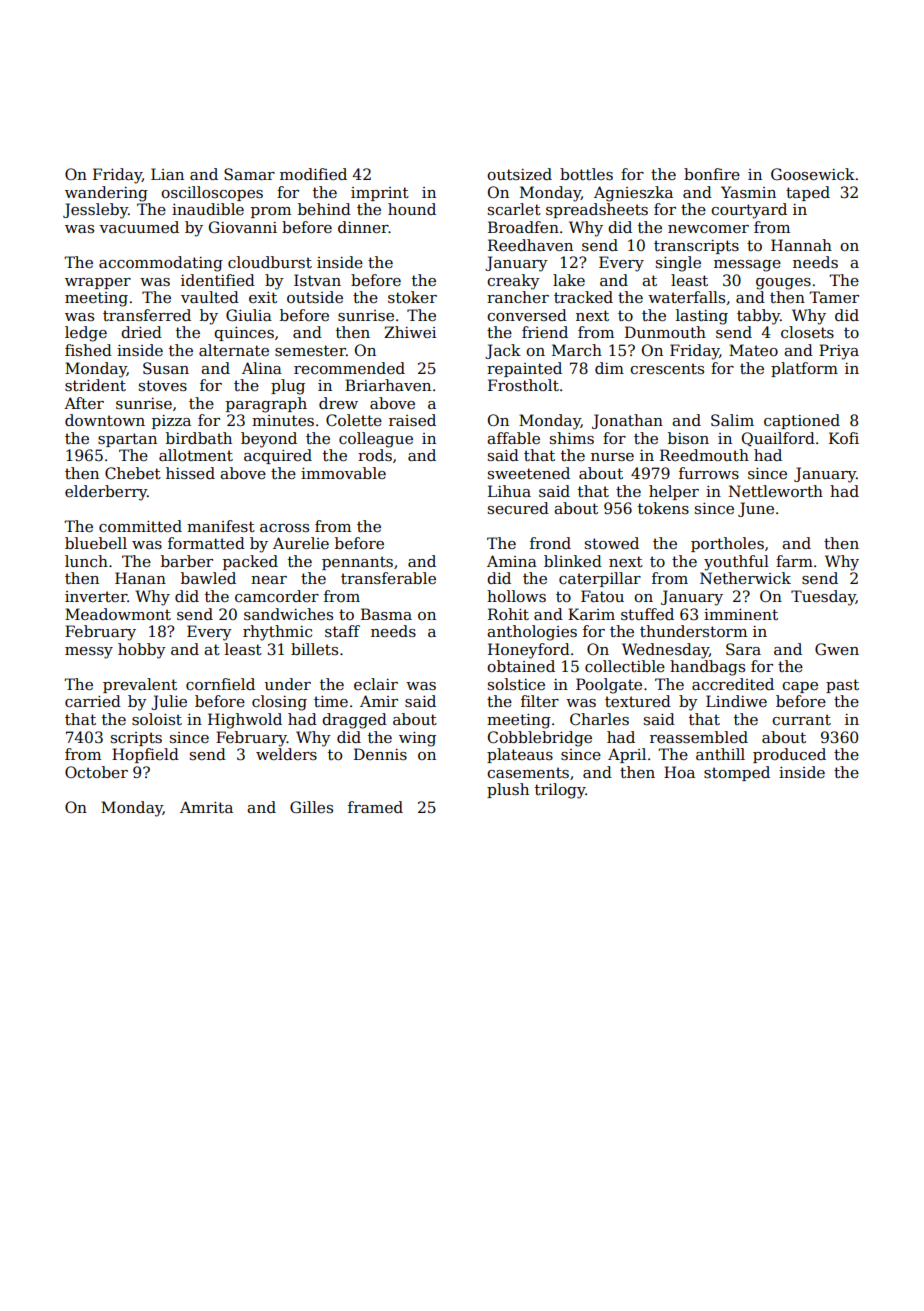  I want to click on bonfire, so click(712, 174).
